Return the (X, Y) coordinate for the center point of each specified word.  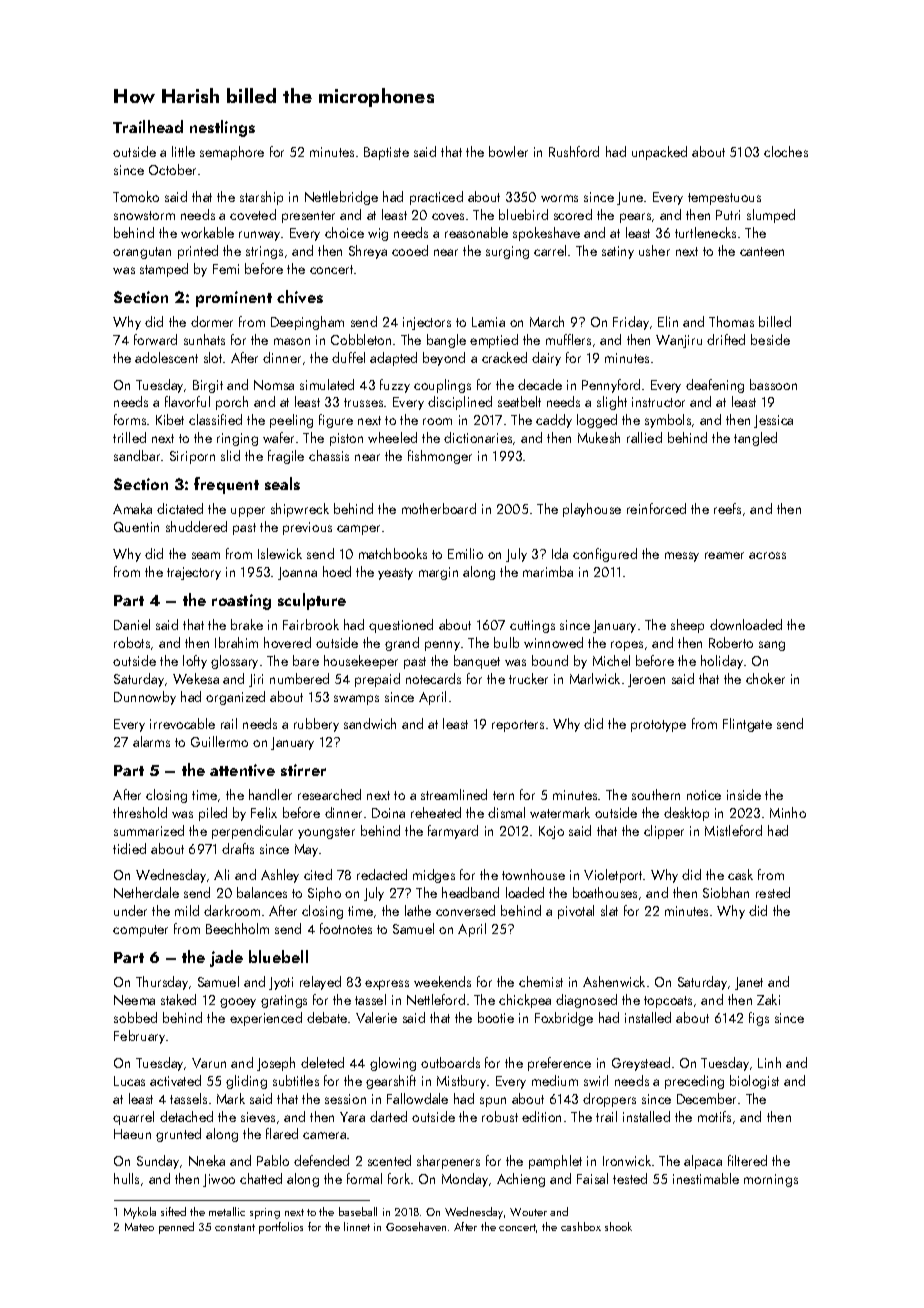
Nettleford (436, 999)
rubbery (316, 725)
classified (215, 419)
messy (682, 557)
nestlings (222, 128)
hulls (126, 1178)
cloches (786, 151)
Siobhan (726, 892)
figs (759, 1019)
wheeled (392, 437)
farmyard (453, 832)
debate (327, 1017)
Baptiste (386, 153)
